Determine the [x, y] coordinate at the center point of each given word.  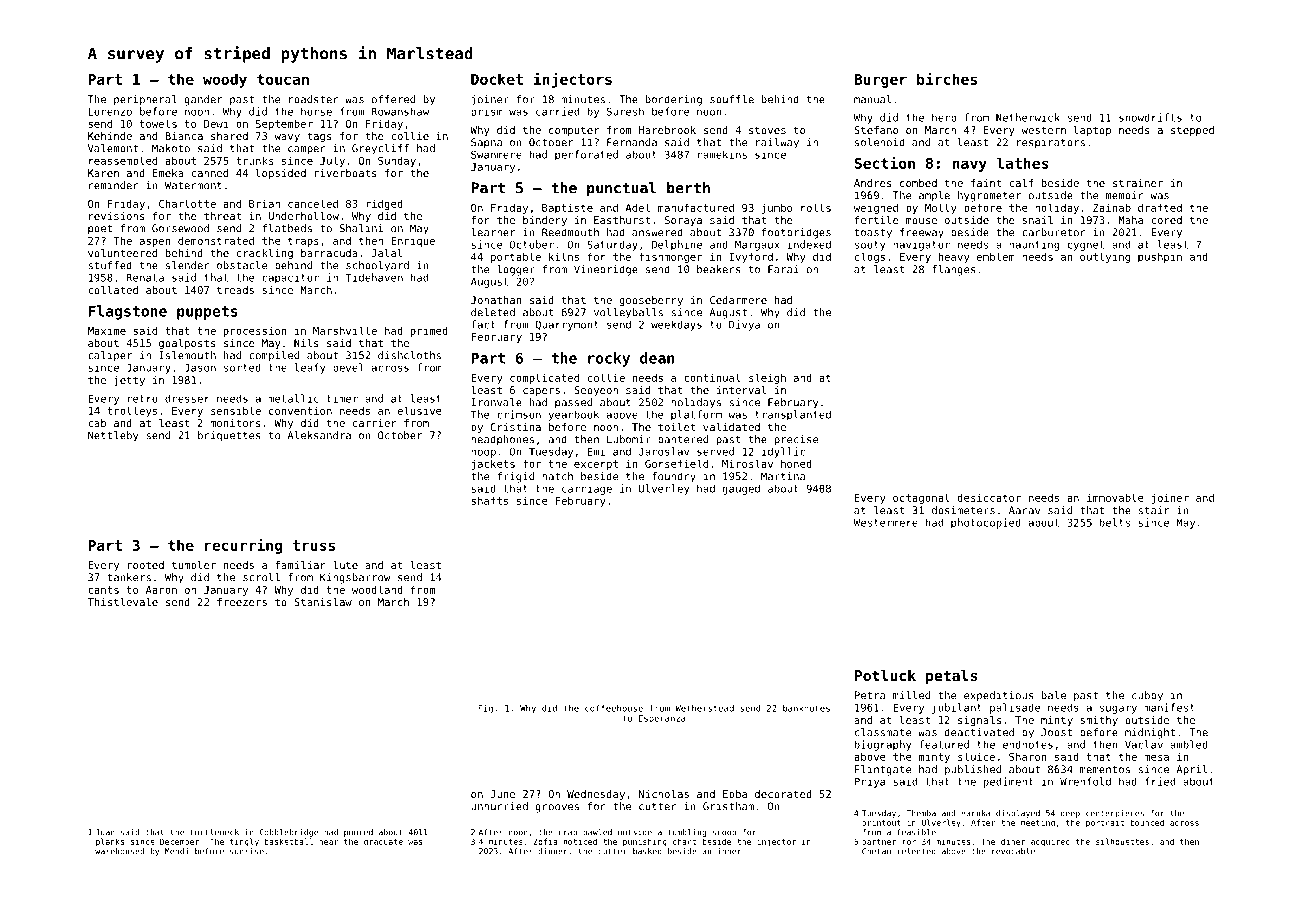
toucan [283, 79]
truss [314, 545]
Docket [497, 79]
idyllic [783, 452]
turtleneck [214, 832]
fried [1160, 781]
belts [1115, 522]
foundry [674, 477]
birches [947, 78]
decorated [783, 794]
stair [1153, 510]
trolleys [132, 411]
